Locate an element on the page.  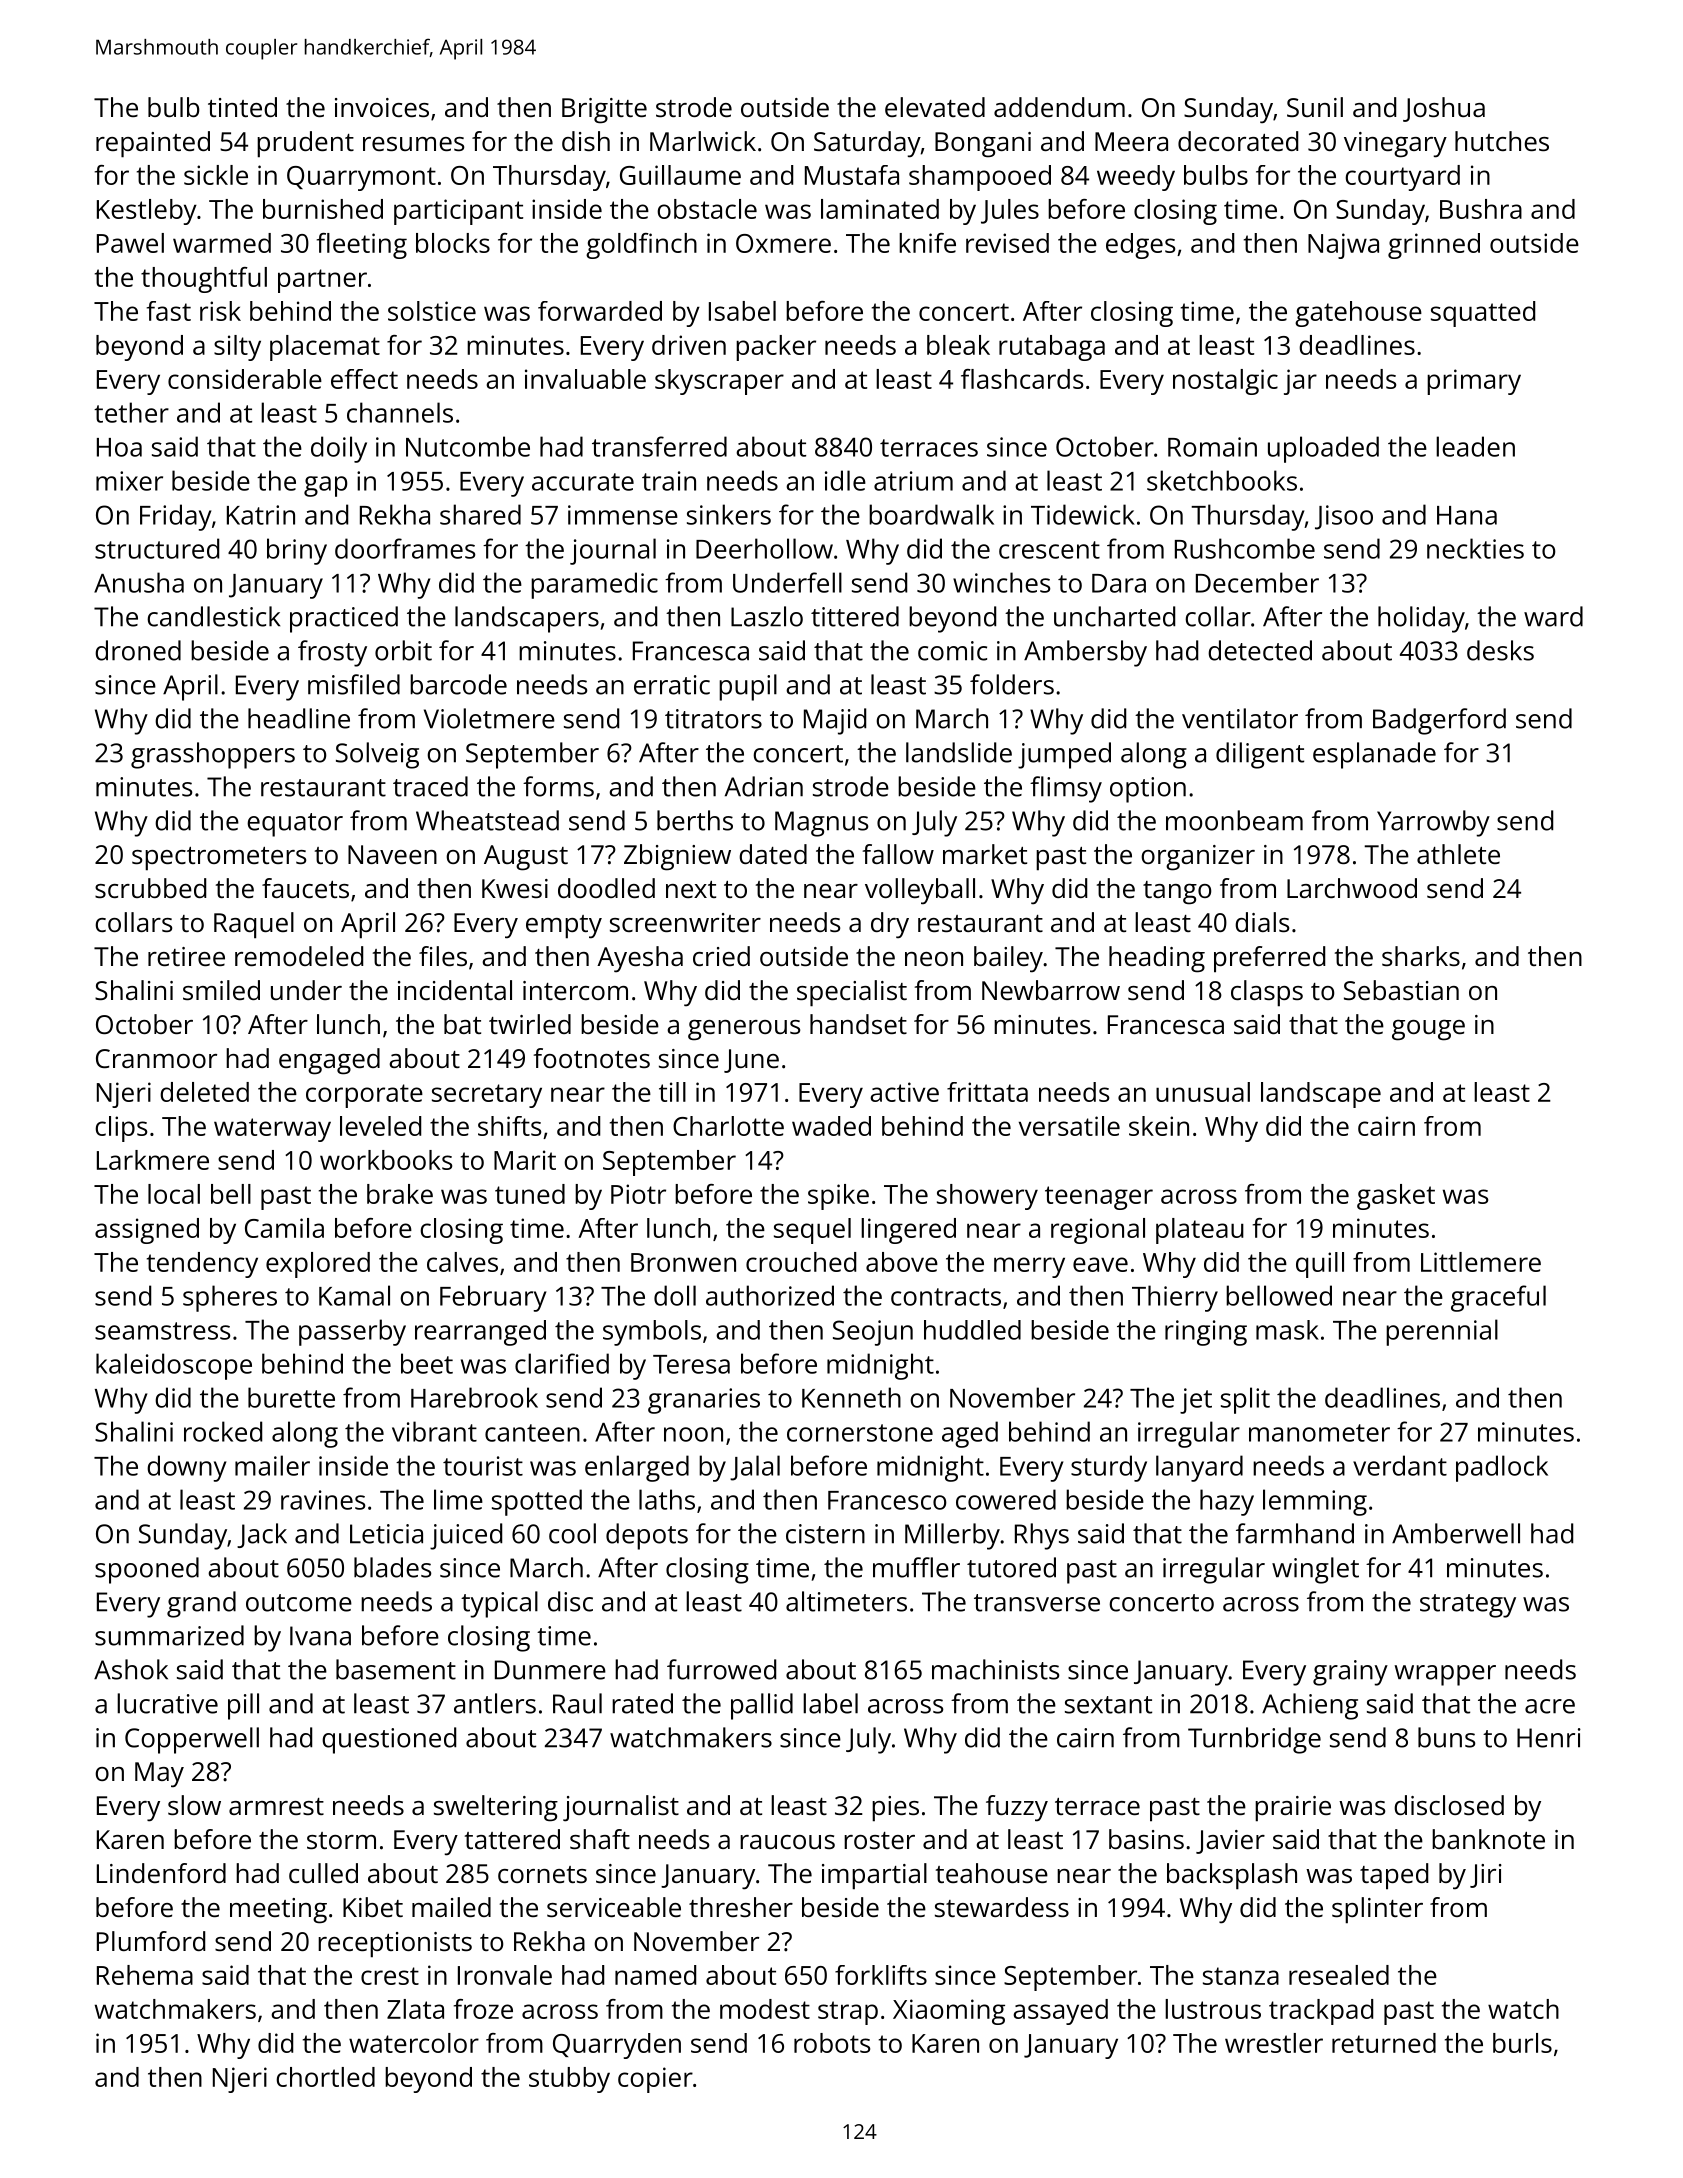
copier is located at coordinates (655, 2080).
